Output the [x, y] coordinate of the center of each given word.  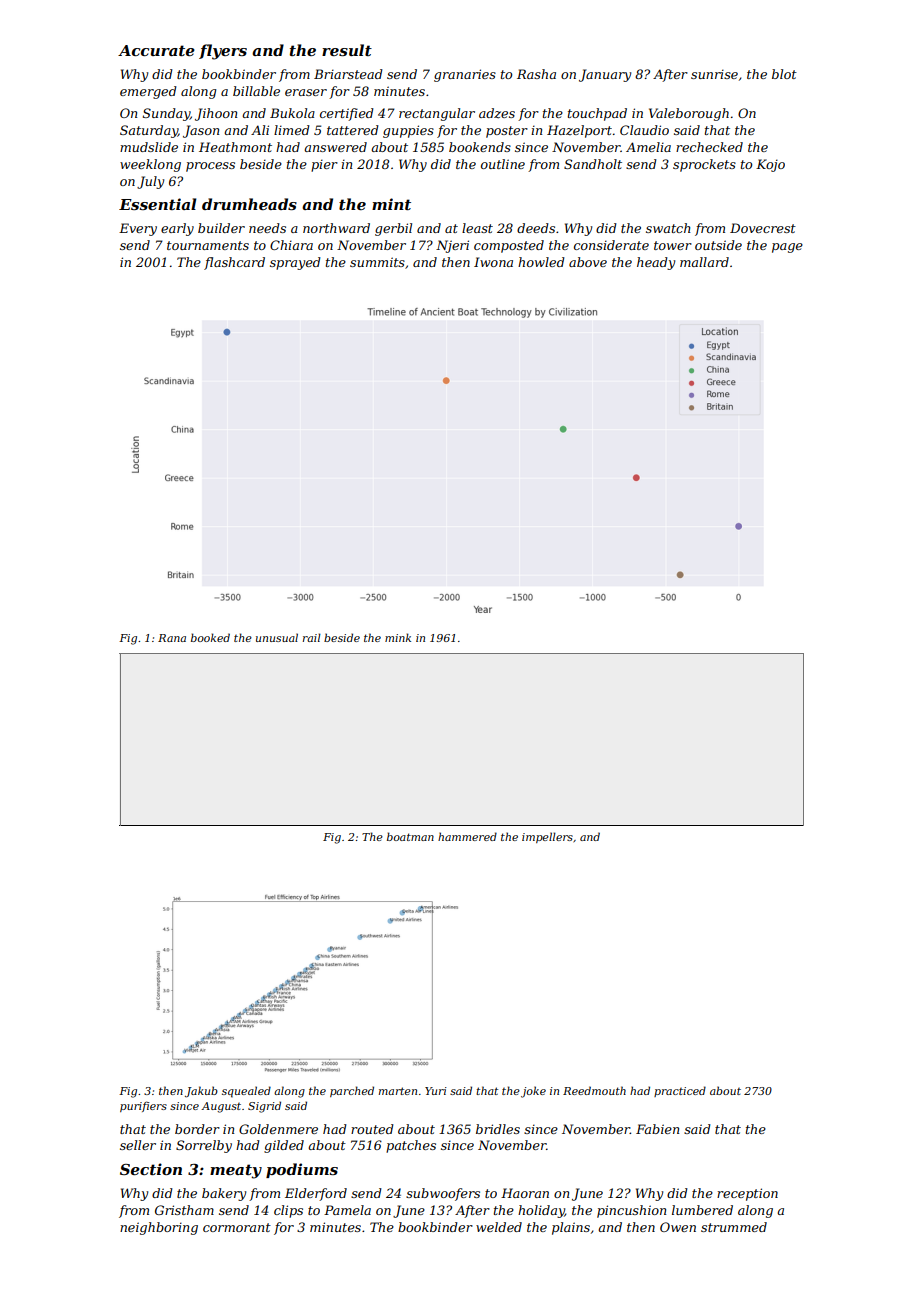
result [347, 50]
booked [210, 637]
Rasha [536, 74]
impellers [547, 837]
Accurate [156, 50]
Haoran [525, 1193]
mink [398, 637]
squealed [246, 1092]
